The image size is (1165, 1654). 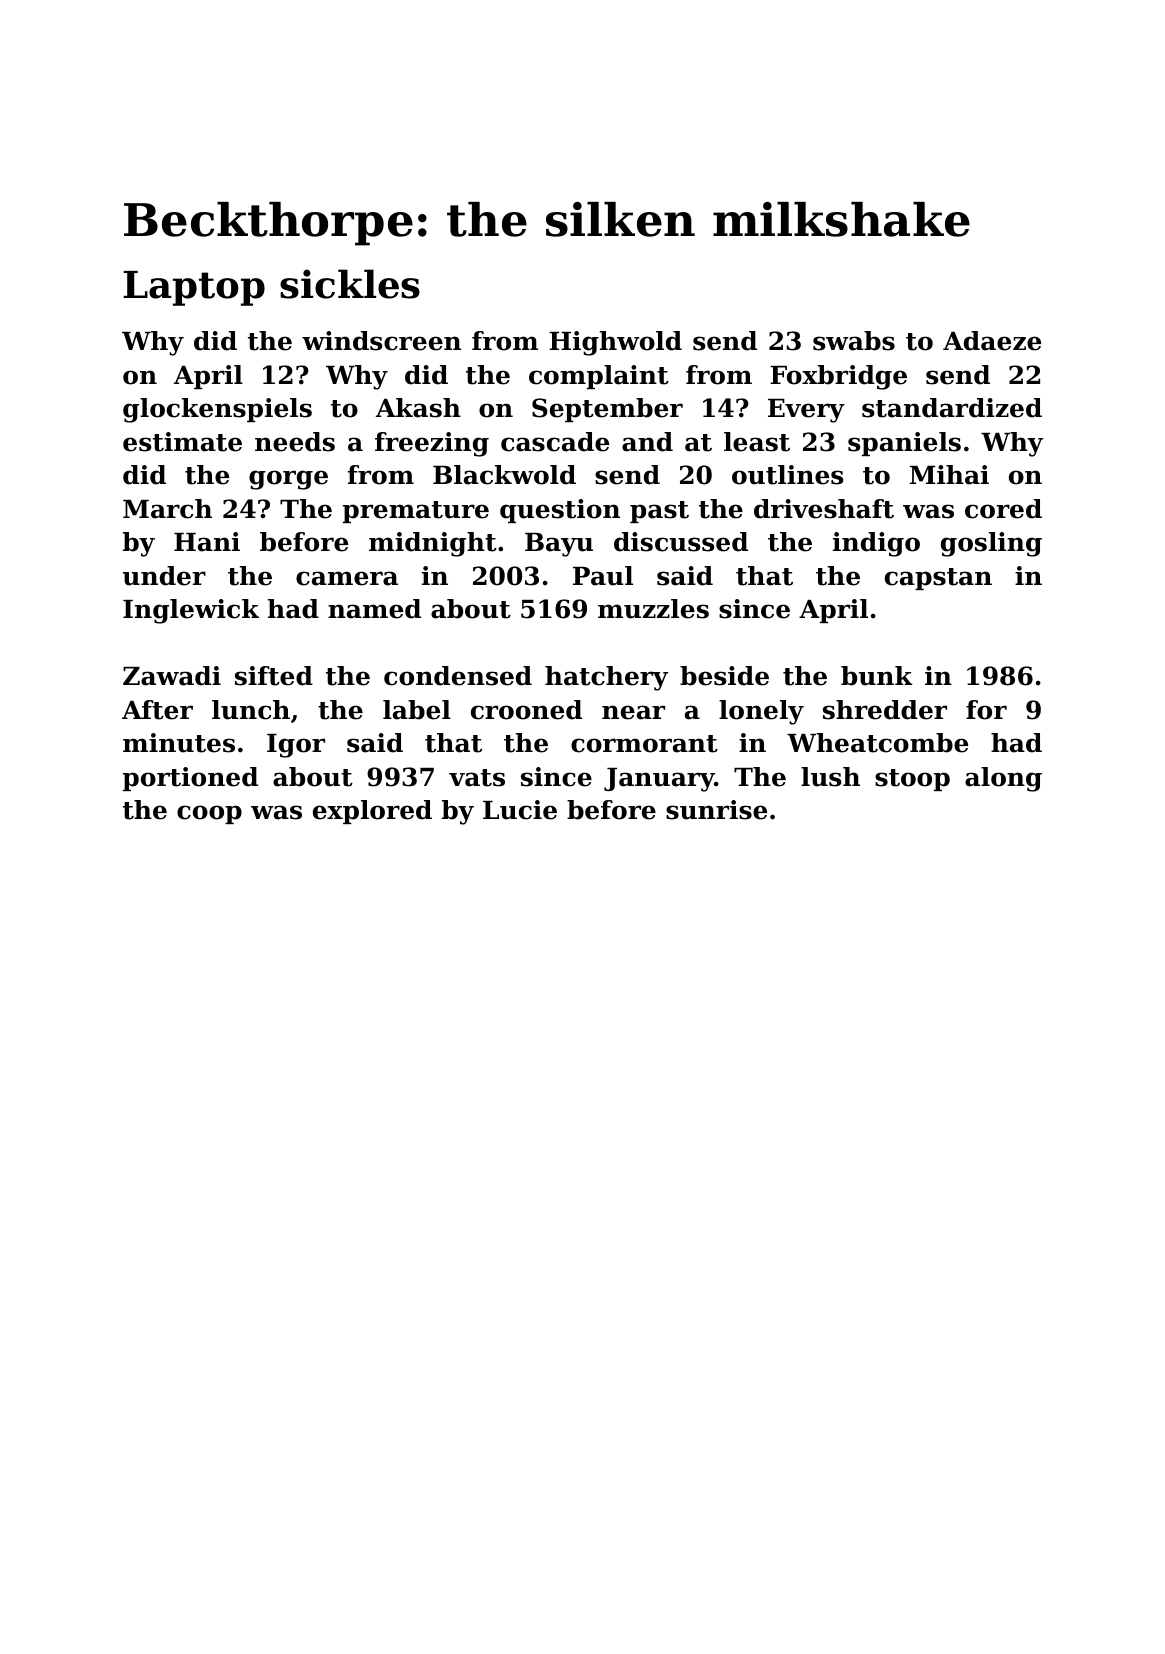 What do you see at coordinates (885, 710) in the screenshot?
I see `shredder` at bounding box center [885, 710].
